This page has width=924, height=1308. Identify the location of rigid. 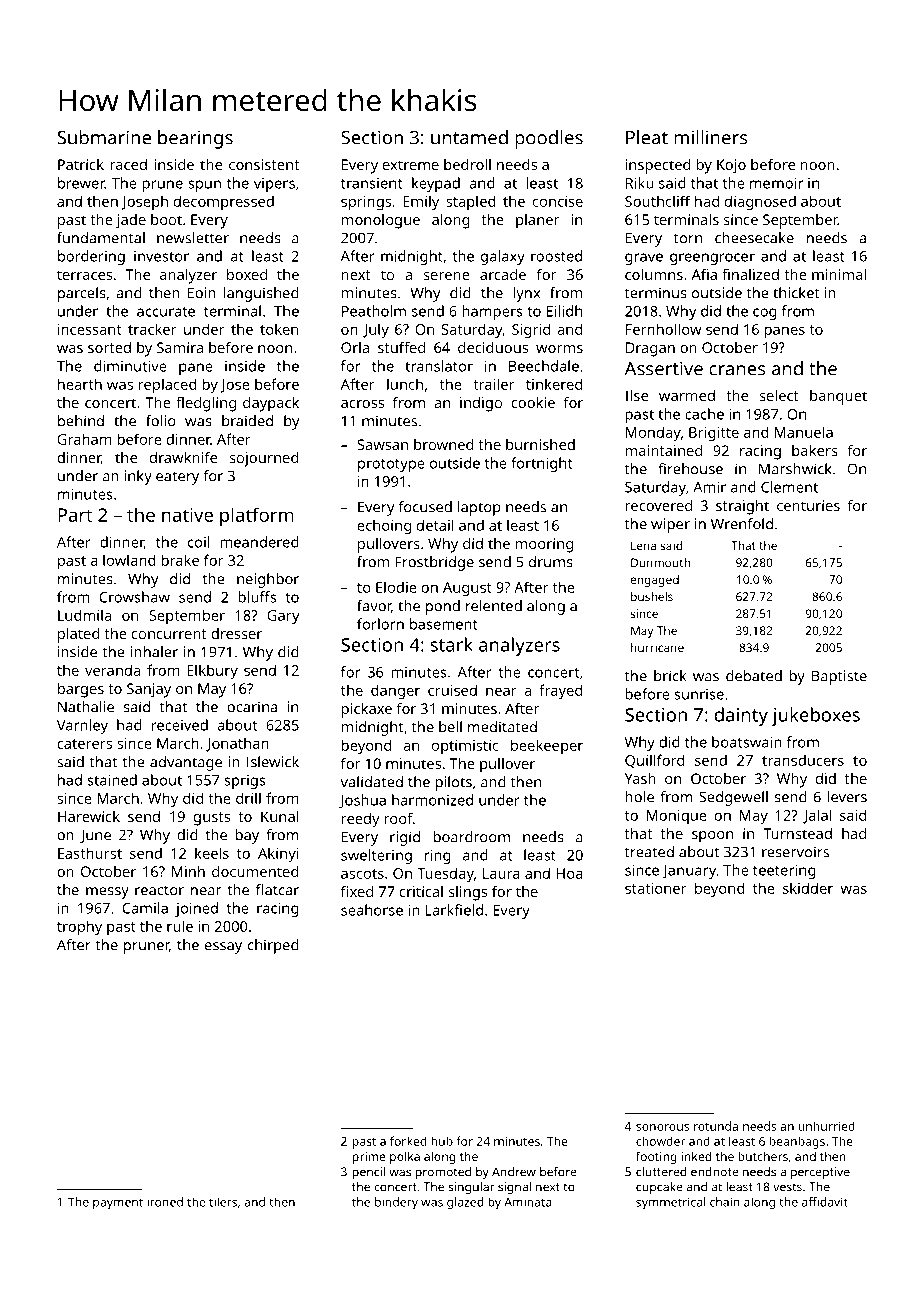
(405, 838).
